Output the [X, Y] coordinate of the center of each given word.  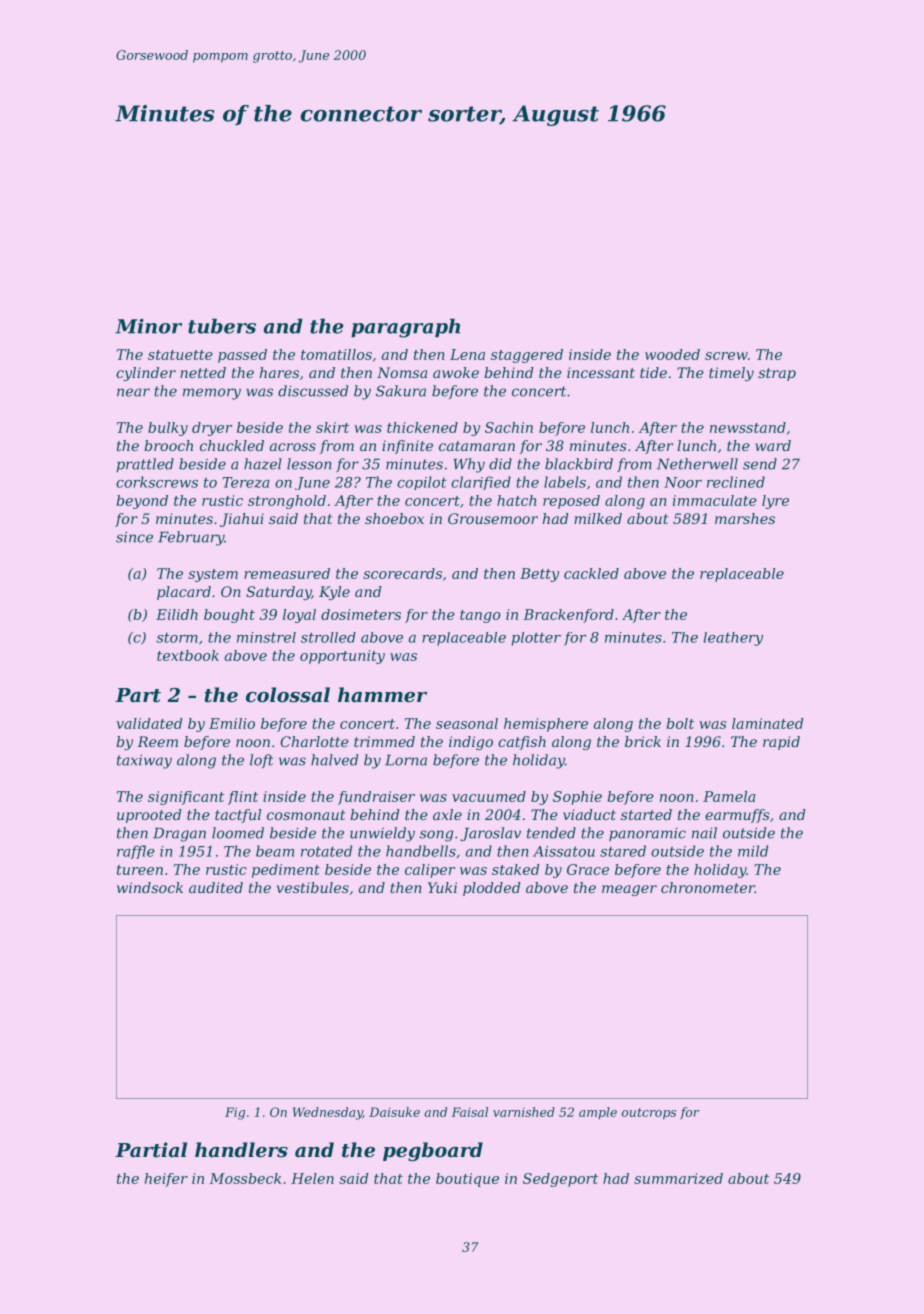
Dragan [179, 835]
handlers [241, 1150]
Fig [235, 1113]
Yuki [442, 887]
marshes [745, 518]
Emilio [232, 723]
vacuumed [489, 796]
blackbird [579, 464]
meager [629, 890]
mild [753, 851]
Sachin [509, 427]
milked [598, 518]
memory [212, 394]
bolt [680, 723]
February [191, 538]
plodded [492, 889]
